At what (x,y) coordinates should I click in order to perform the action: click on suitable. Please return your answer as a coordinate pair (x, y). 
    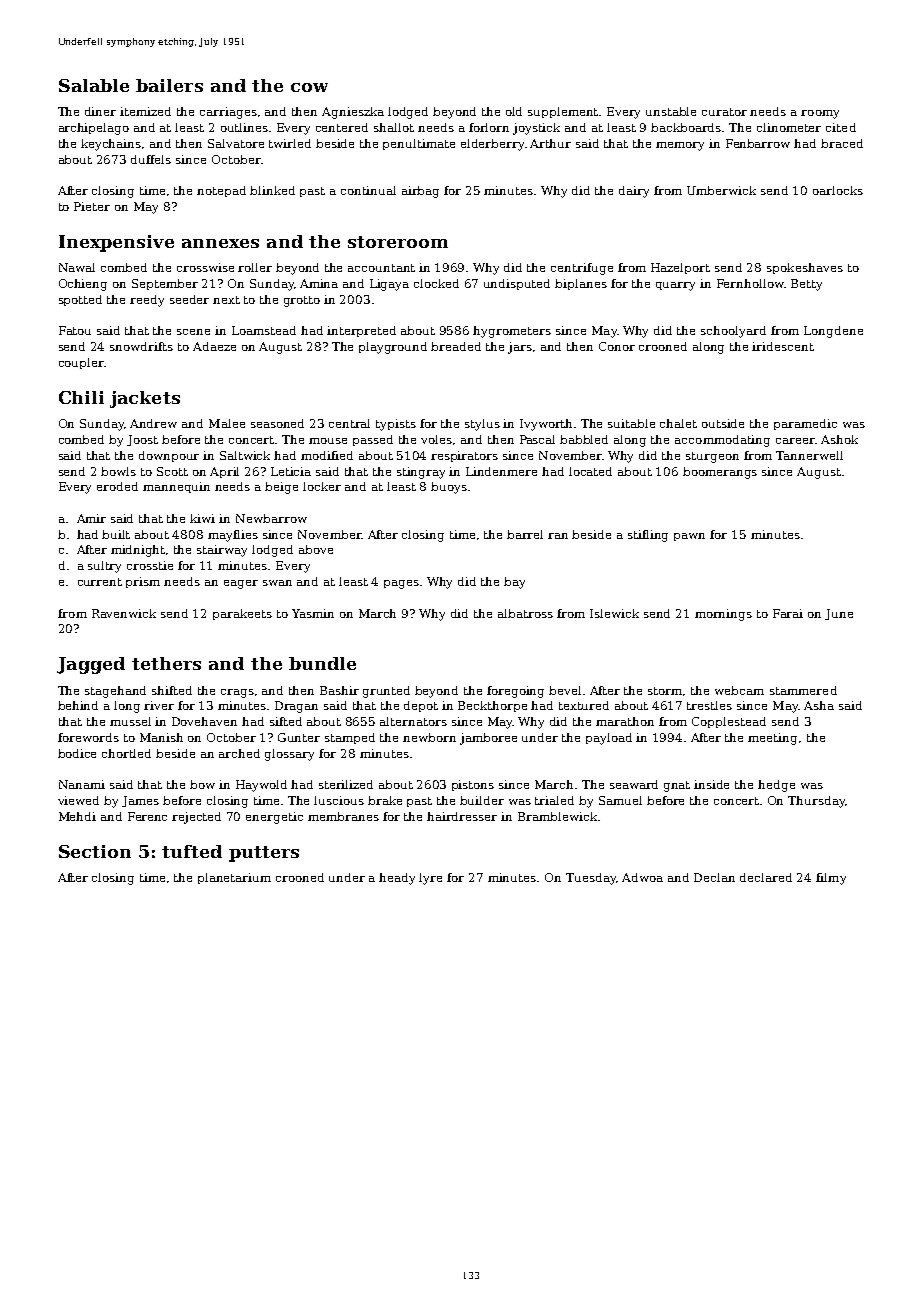
    Looking at the image, I should click on (631, 423).
